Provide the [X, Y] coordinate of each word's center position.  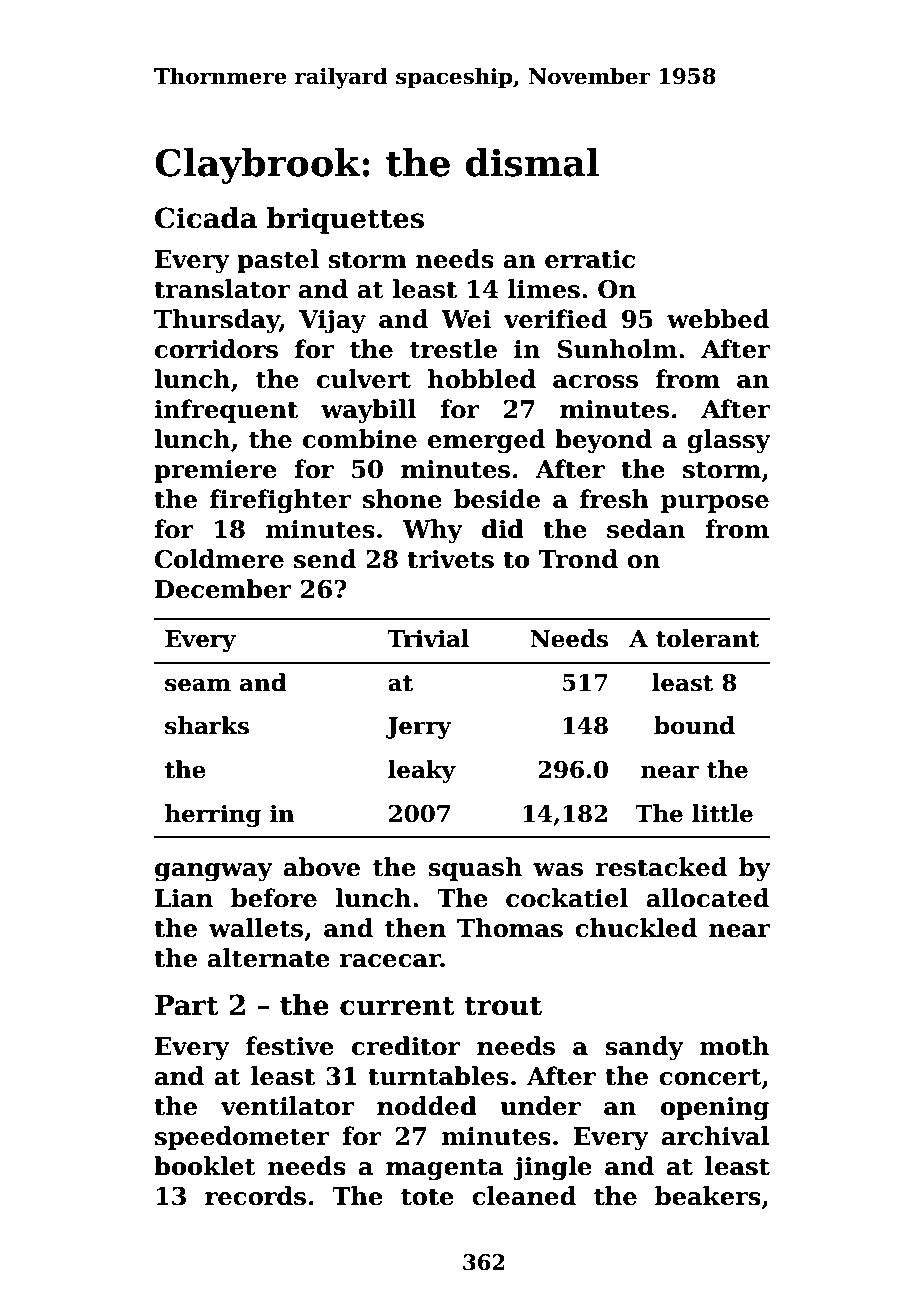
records [255, 1196]
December [223, 589]
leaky [422, 771]
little [722, 813]
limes [544, 289]
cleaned [524, 1196]
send [325, 559]
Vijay [332, 322]
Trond [578, 559]
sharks [207, 725]
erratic [590, 259]
